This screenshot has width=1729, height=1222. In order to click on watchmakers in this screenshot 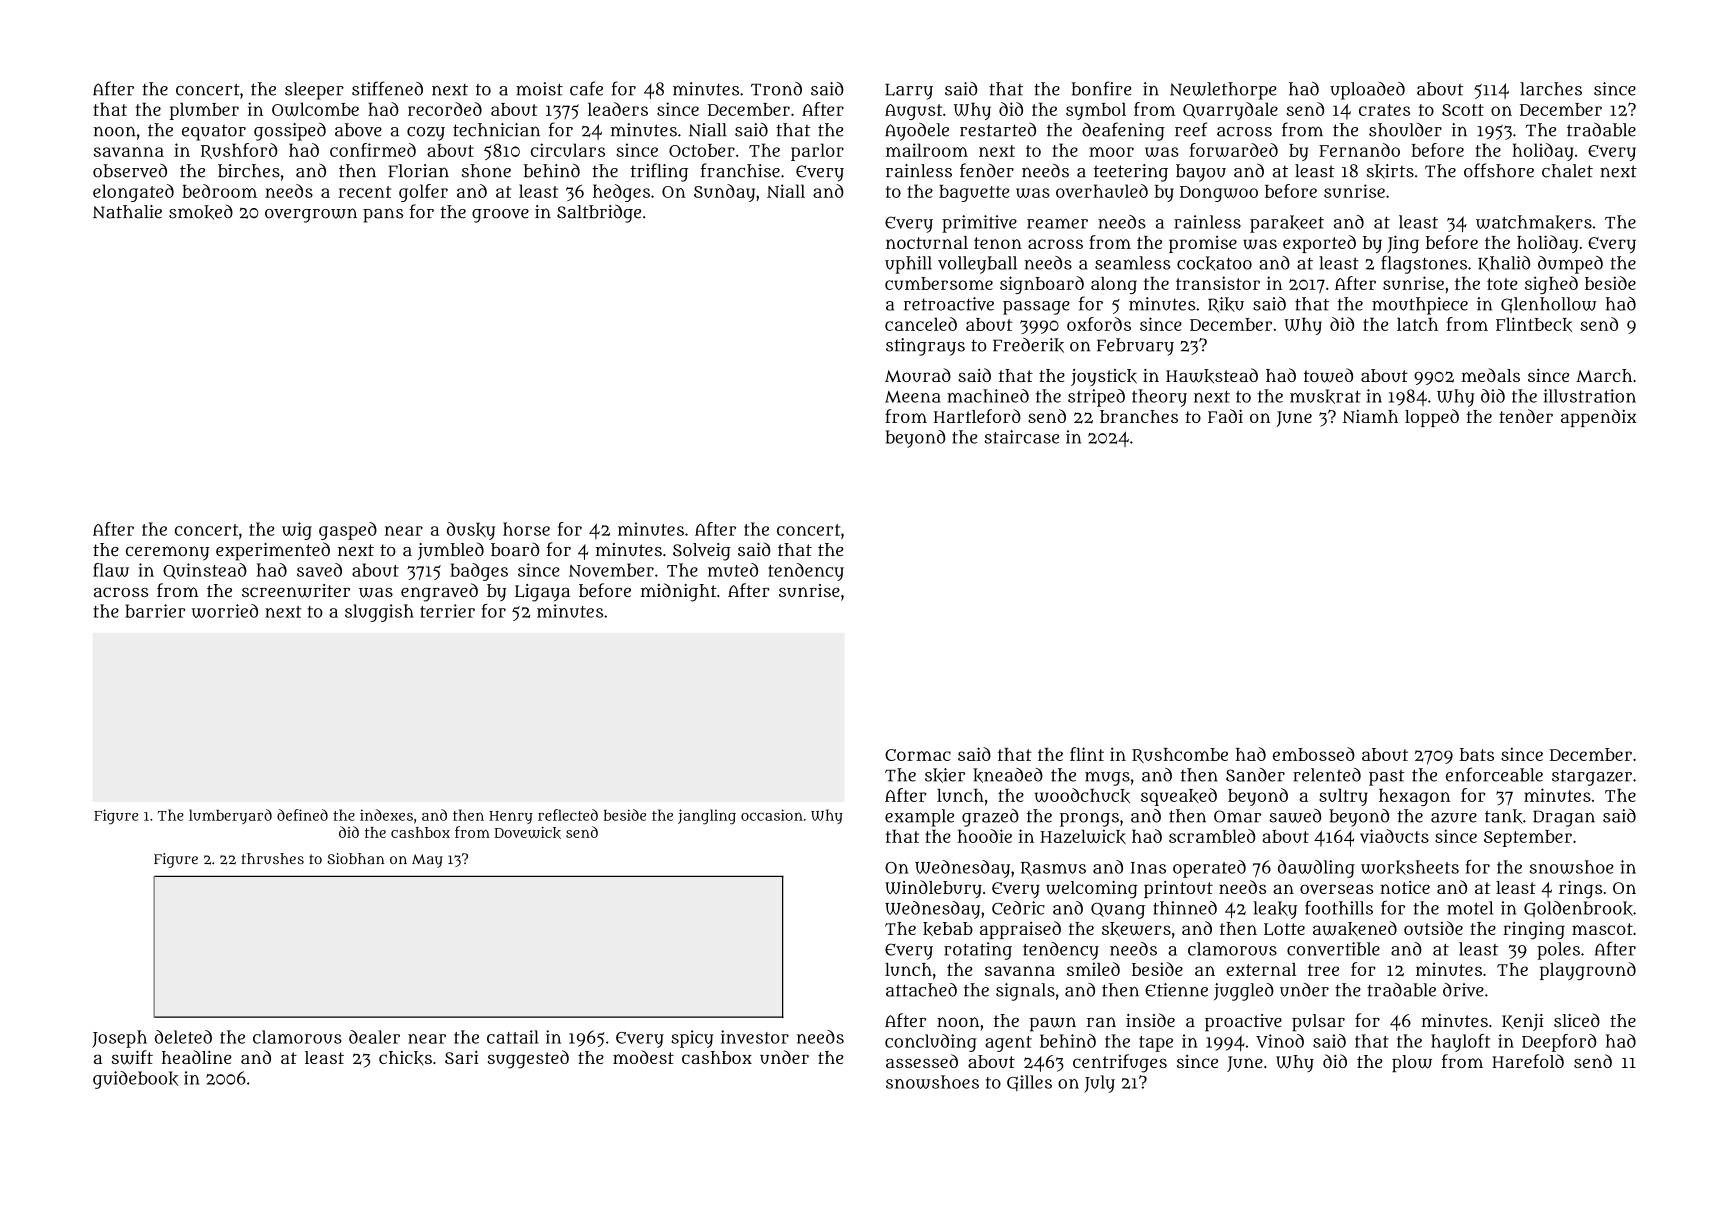, I will do `click(1534, 222)`.
